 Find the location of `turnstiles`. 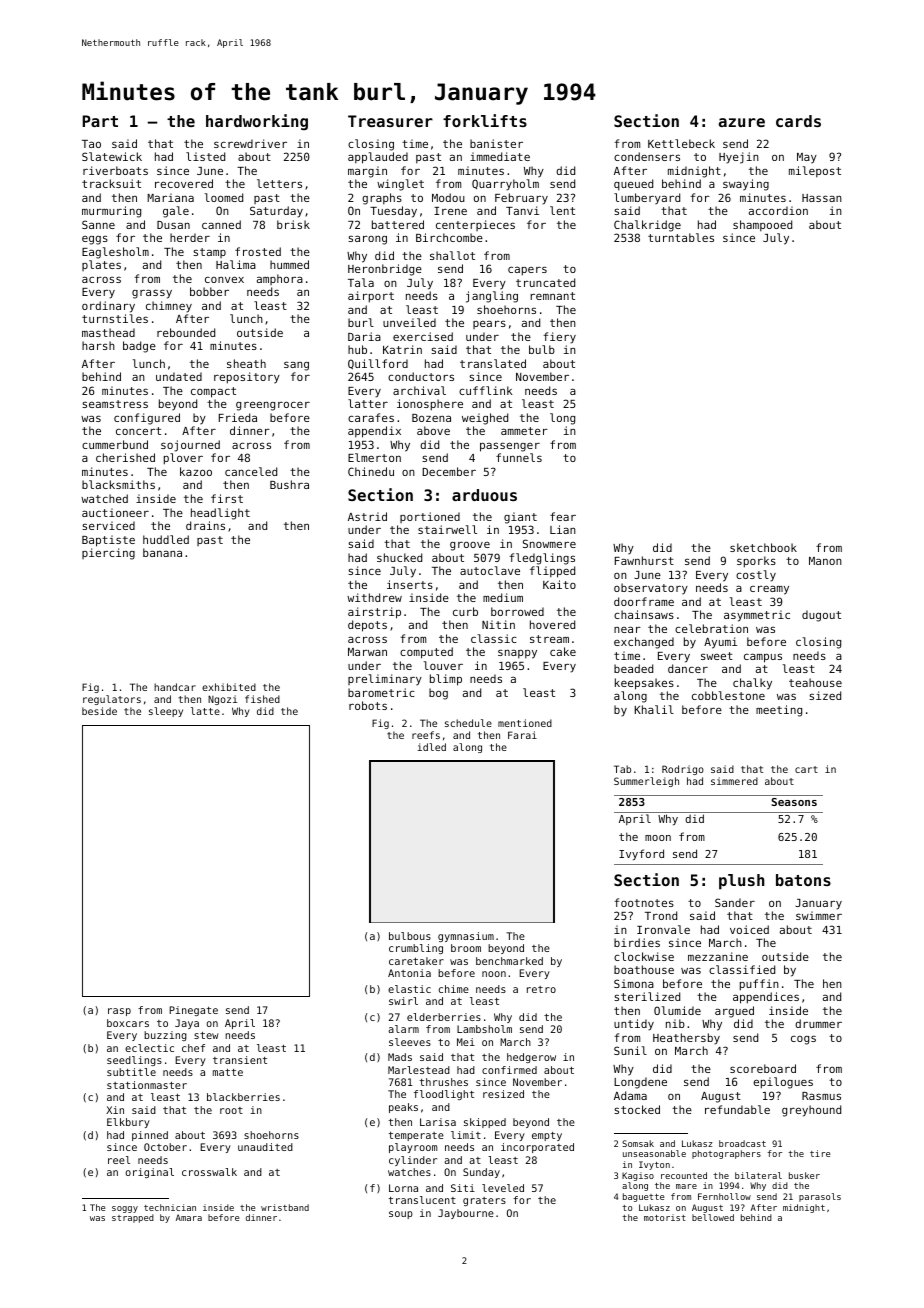

turnstiles is located at coordinates (115, 318).
